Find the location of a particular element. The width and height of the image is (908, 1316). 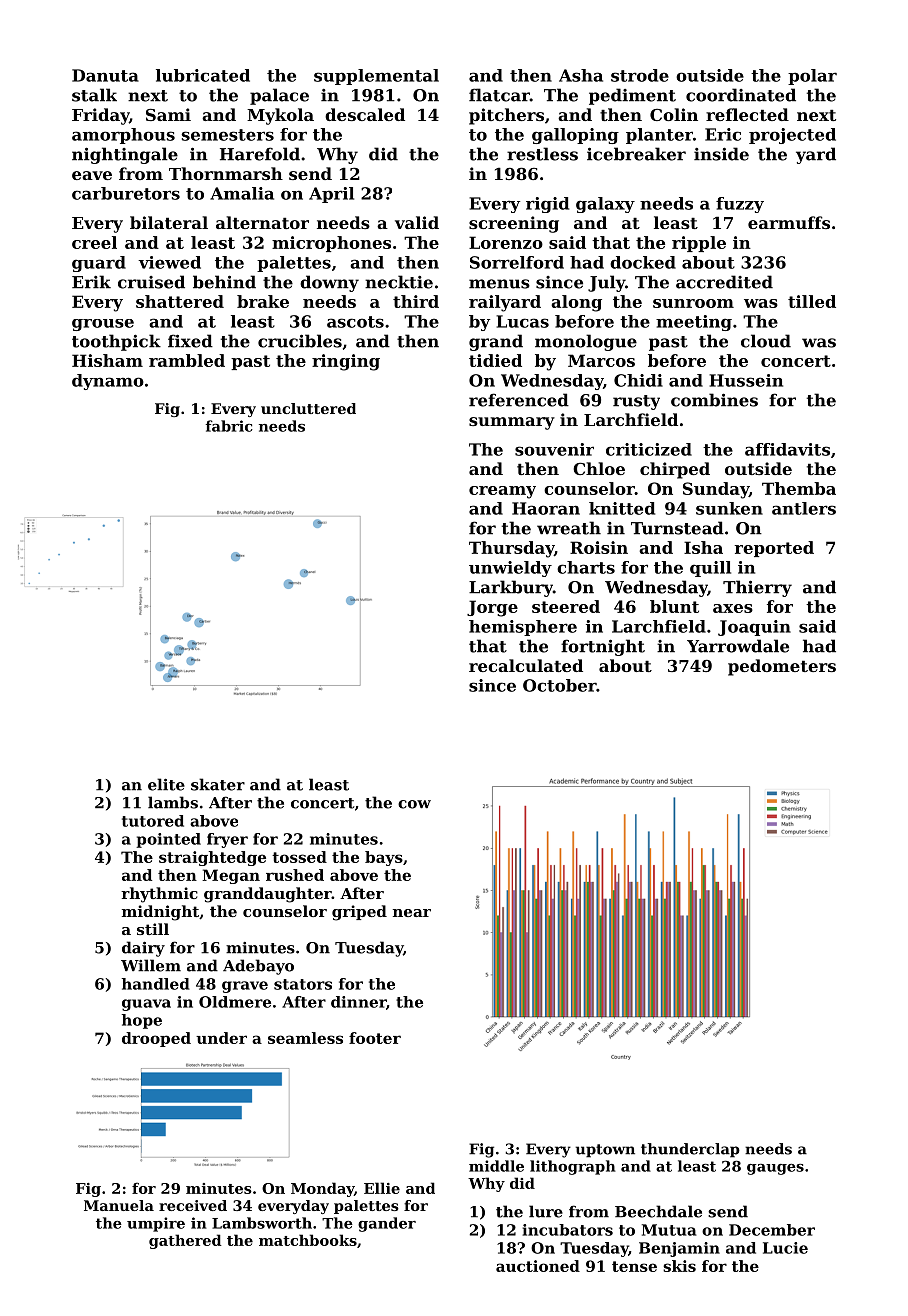

tilled is located at coordinates (812, 301).
